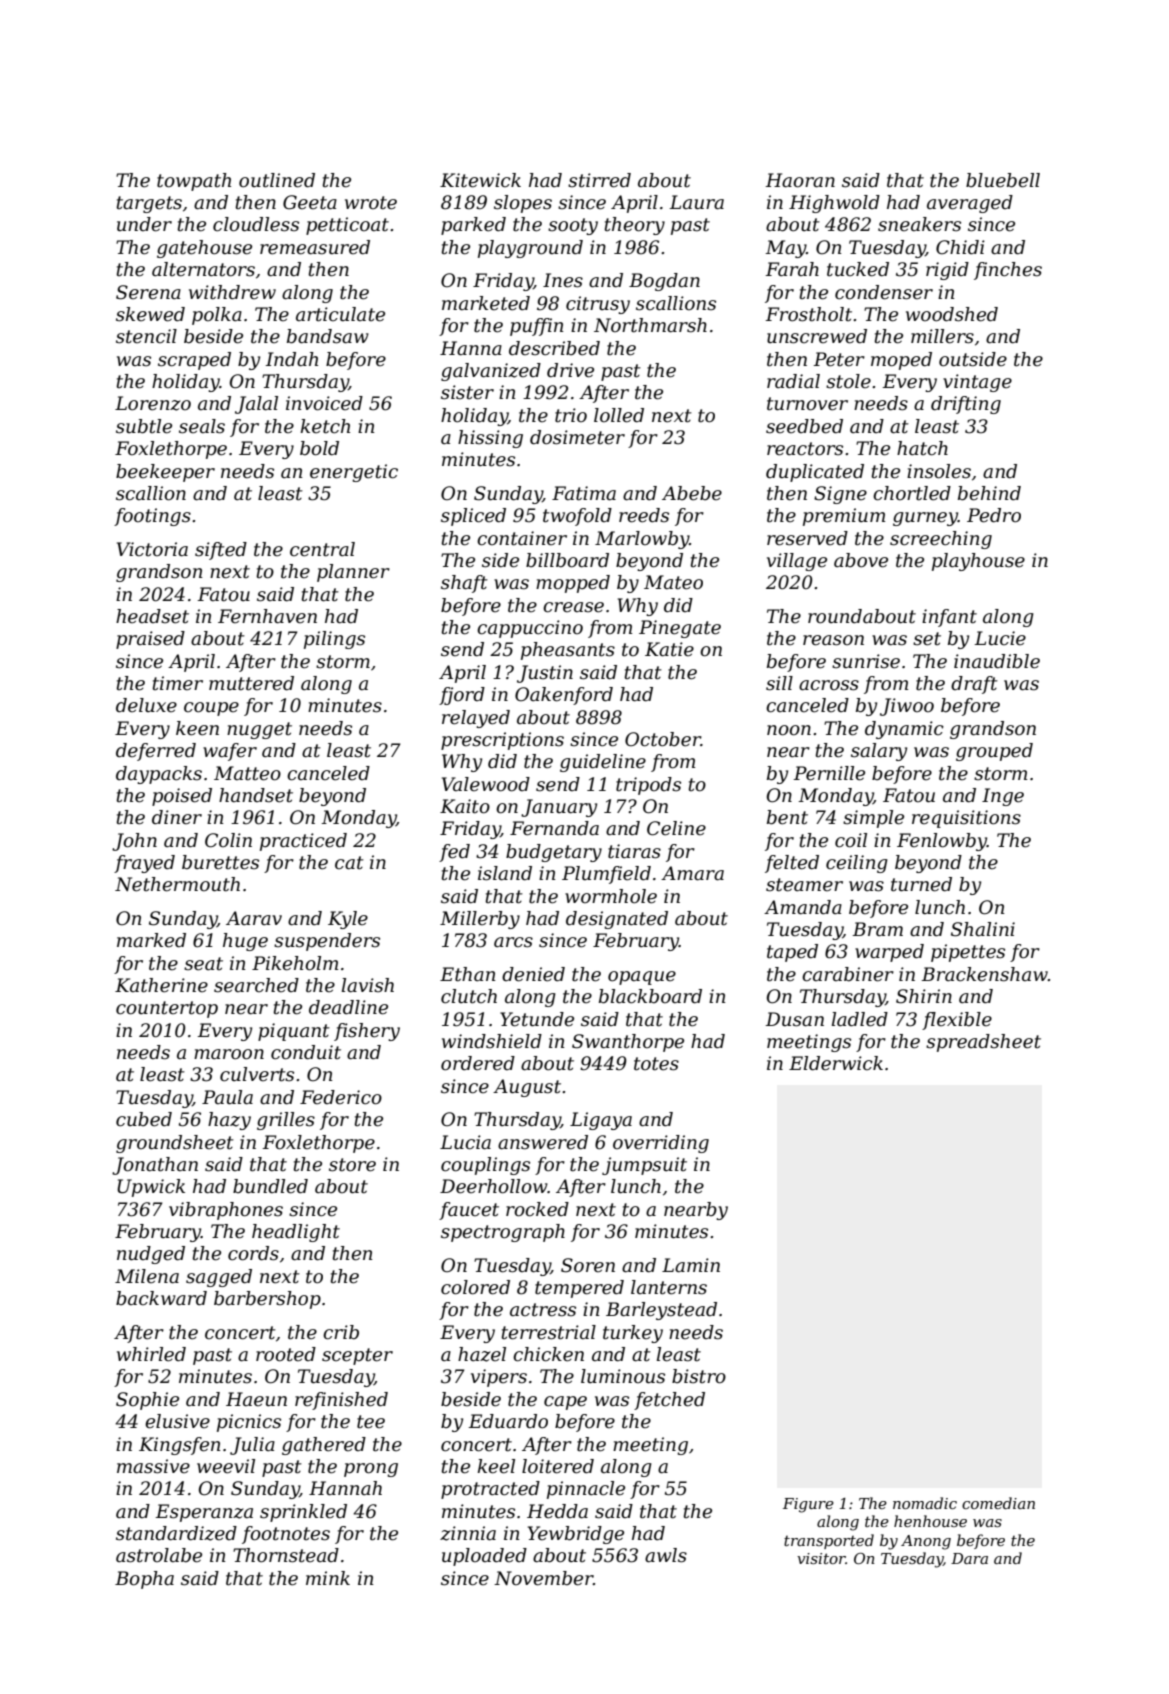 The height and width of the page is (1694, 1169). What do you see at coordinates (1003, 180) in the page?
I see `bluebell` at bounding box center [1003, 180].
